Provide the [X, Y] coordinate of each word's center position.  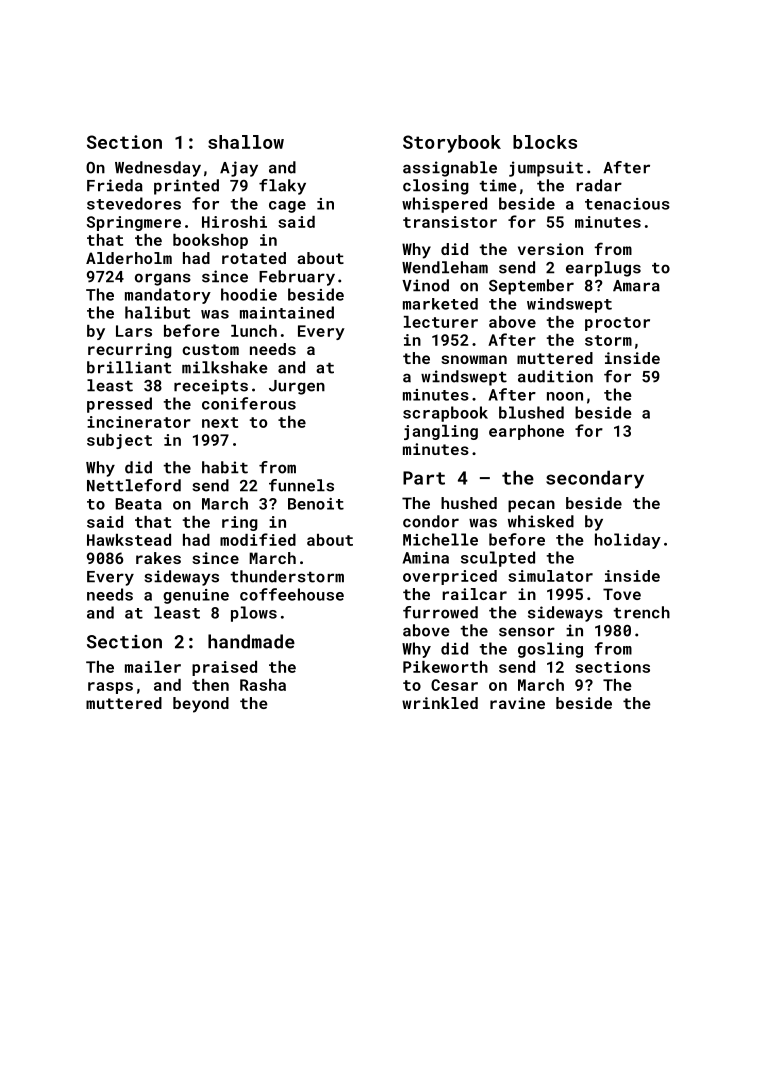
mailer [153, 667]
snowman [474, 359]
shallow [246, 142]
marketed [440, 304]
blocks [545, 142]
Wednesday [158, 169]
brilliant [129, 367]
